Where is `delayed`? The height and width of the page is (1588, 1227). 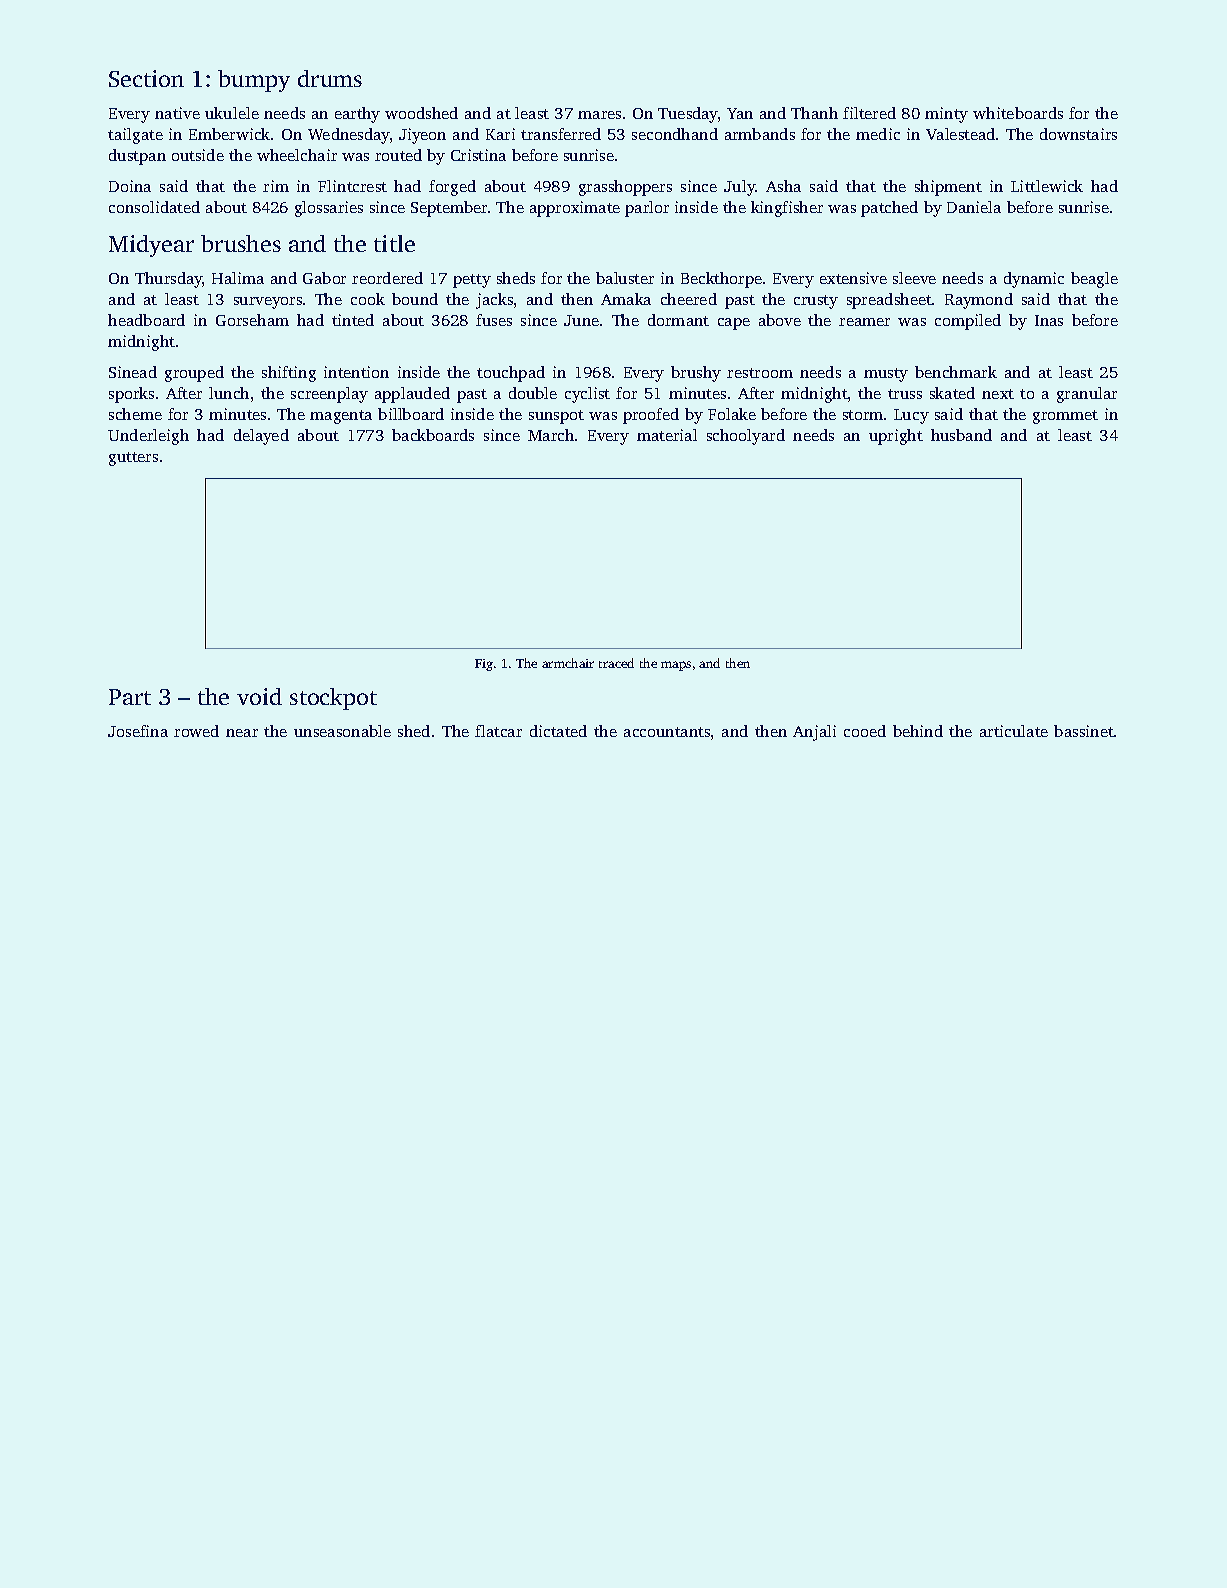 delayed is located at coordinates (261, 437).
